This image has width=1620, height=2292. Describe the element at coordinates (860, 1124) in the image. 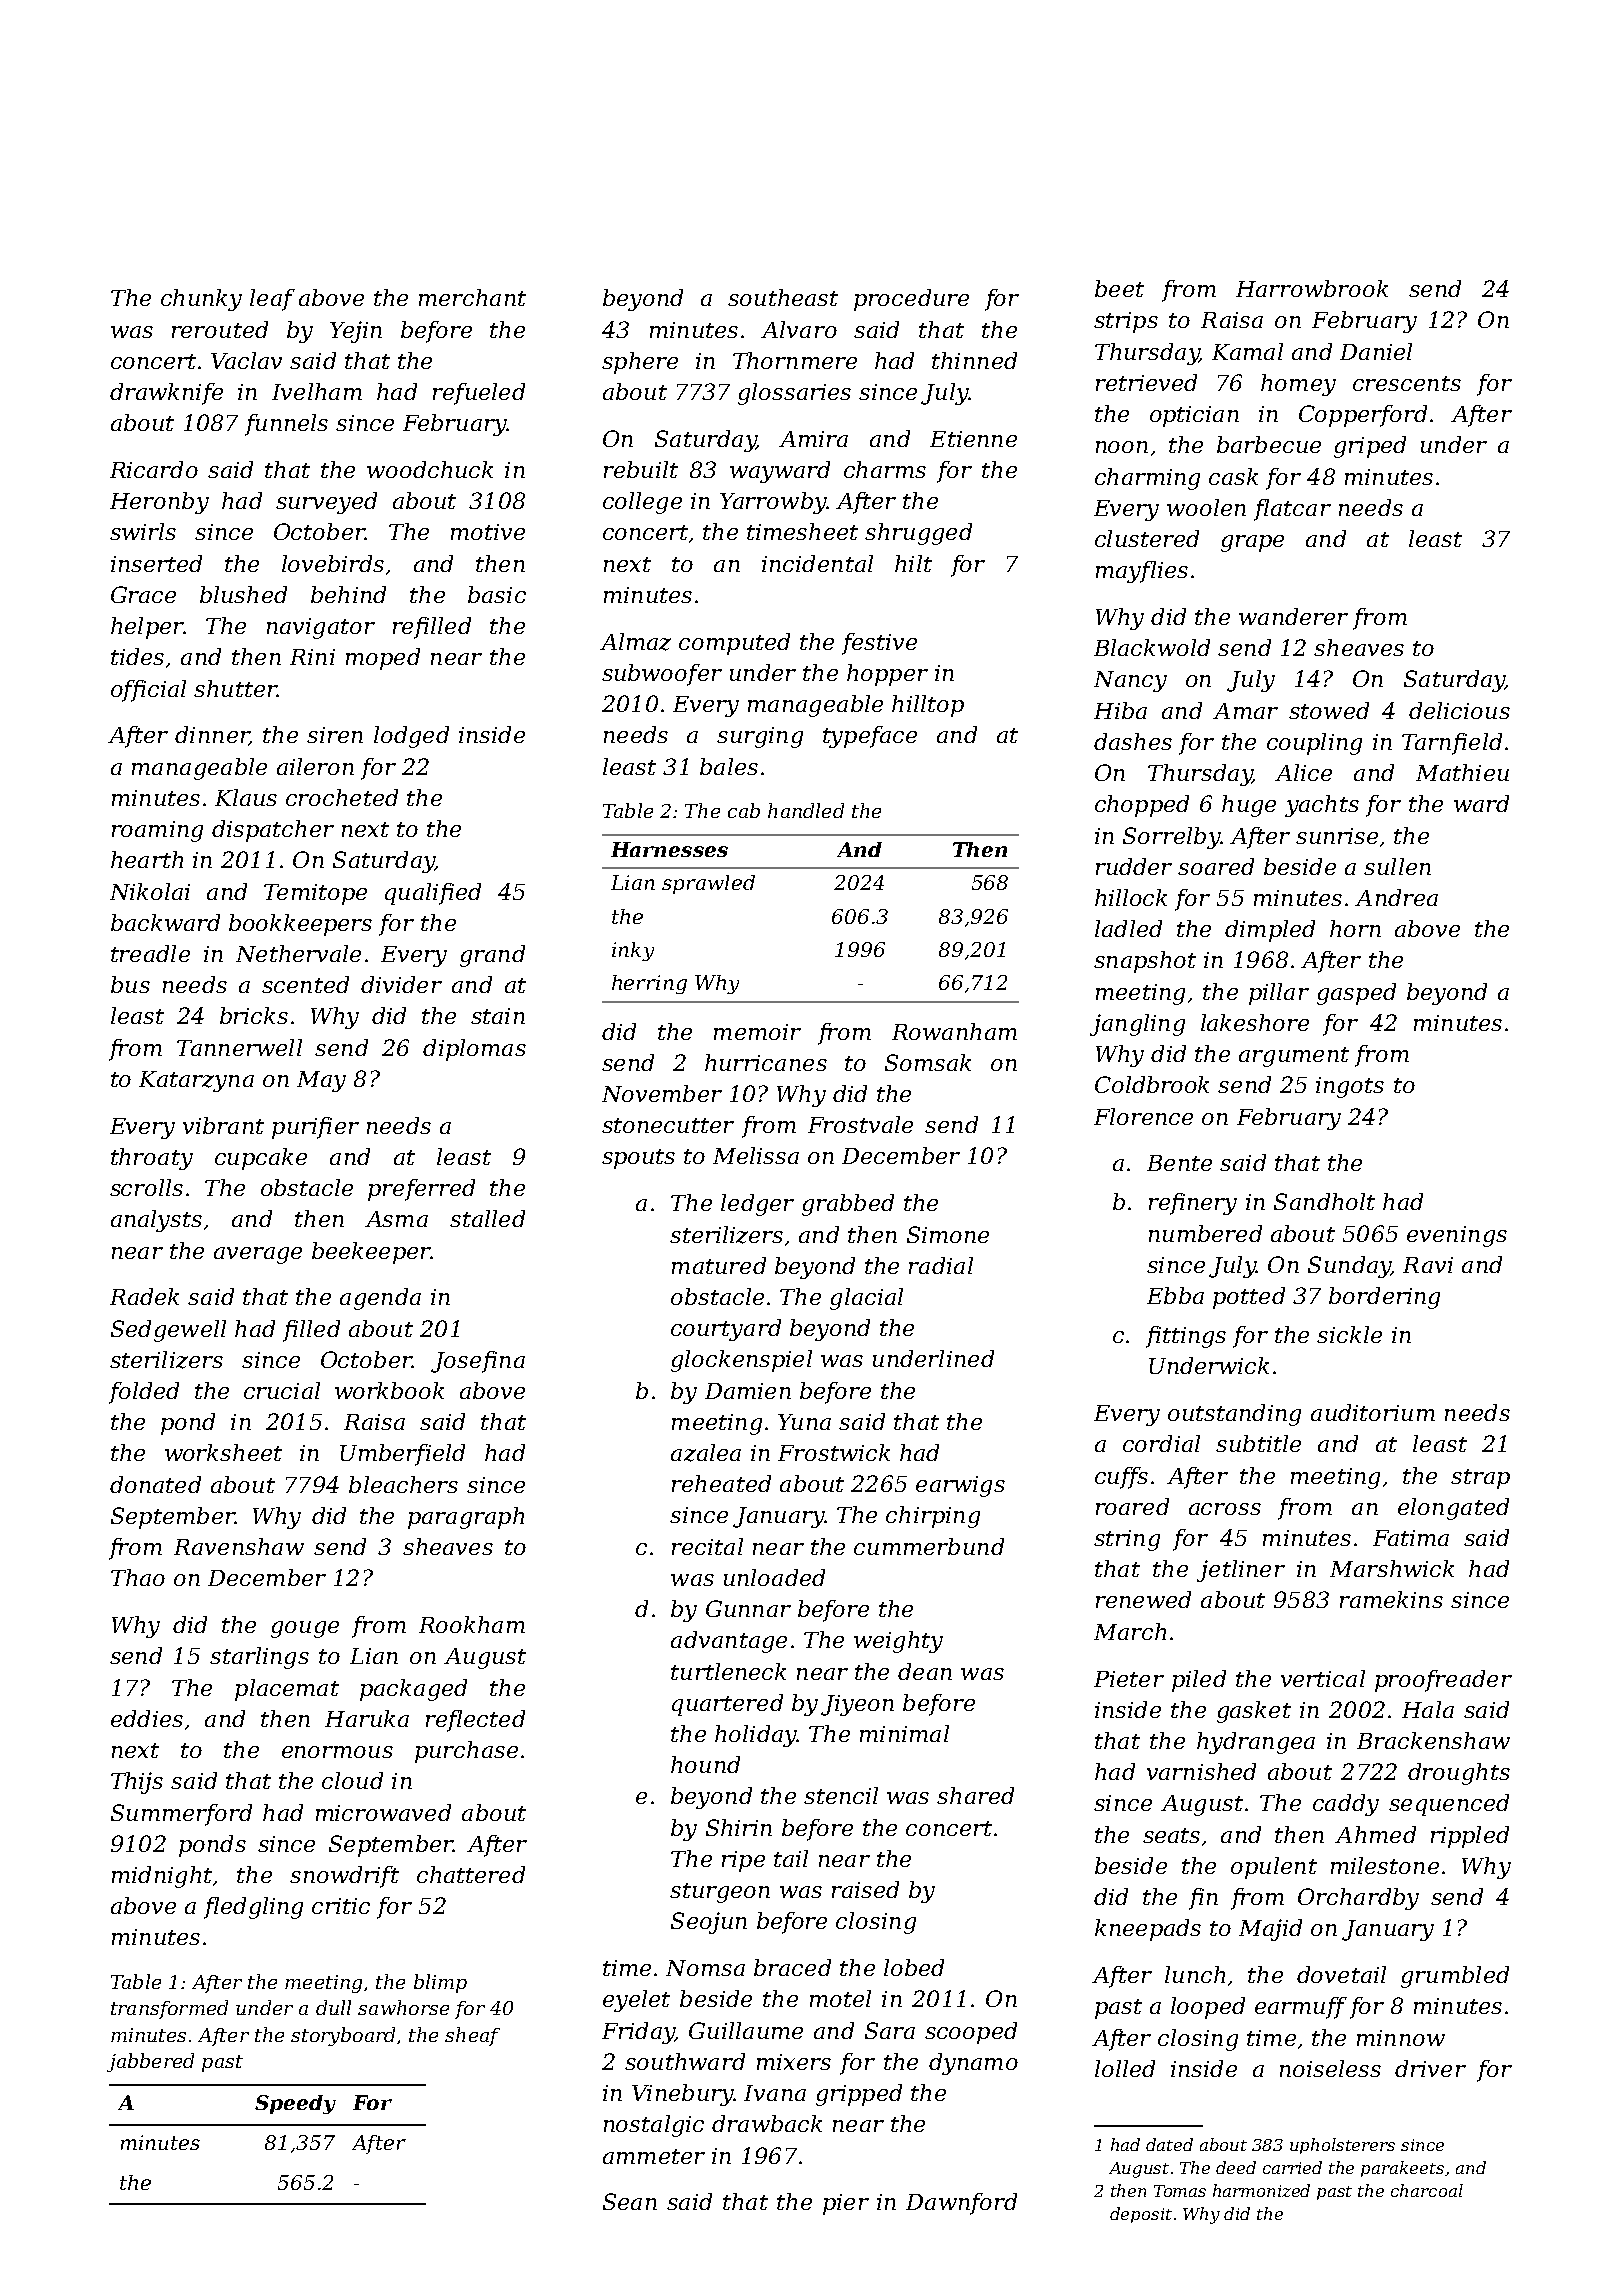

I see `Frostvale` at that location.
